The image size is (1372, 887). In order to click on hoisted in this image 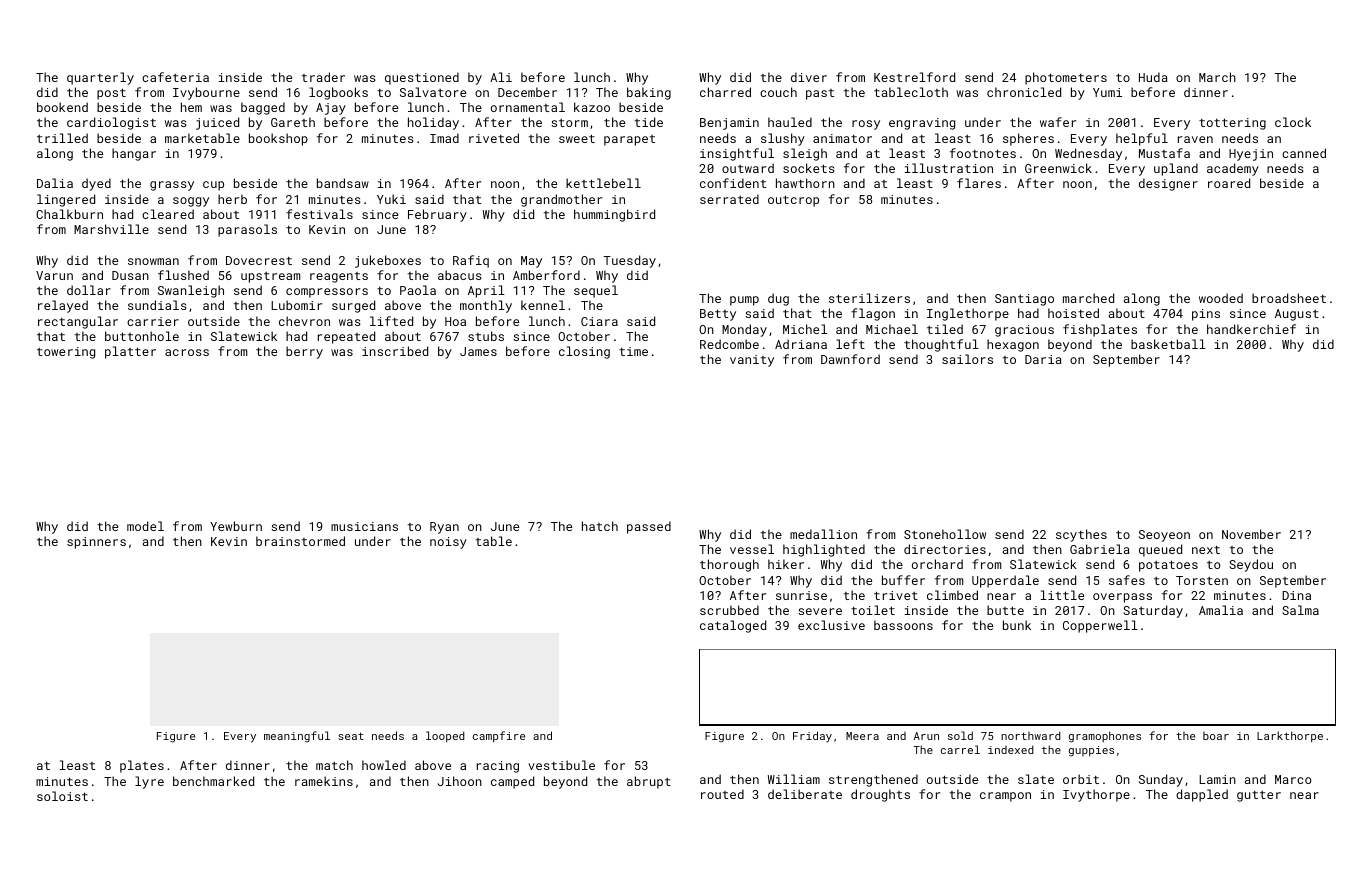, I will do `click(1073, 313)`.
